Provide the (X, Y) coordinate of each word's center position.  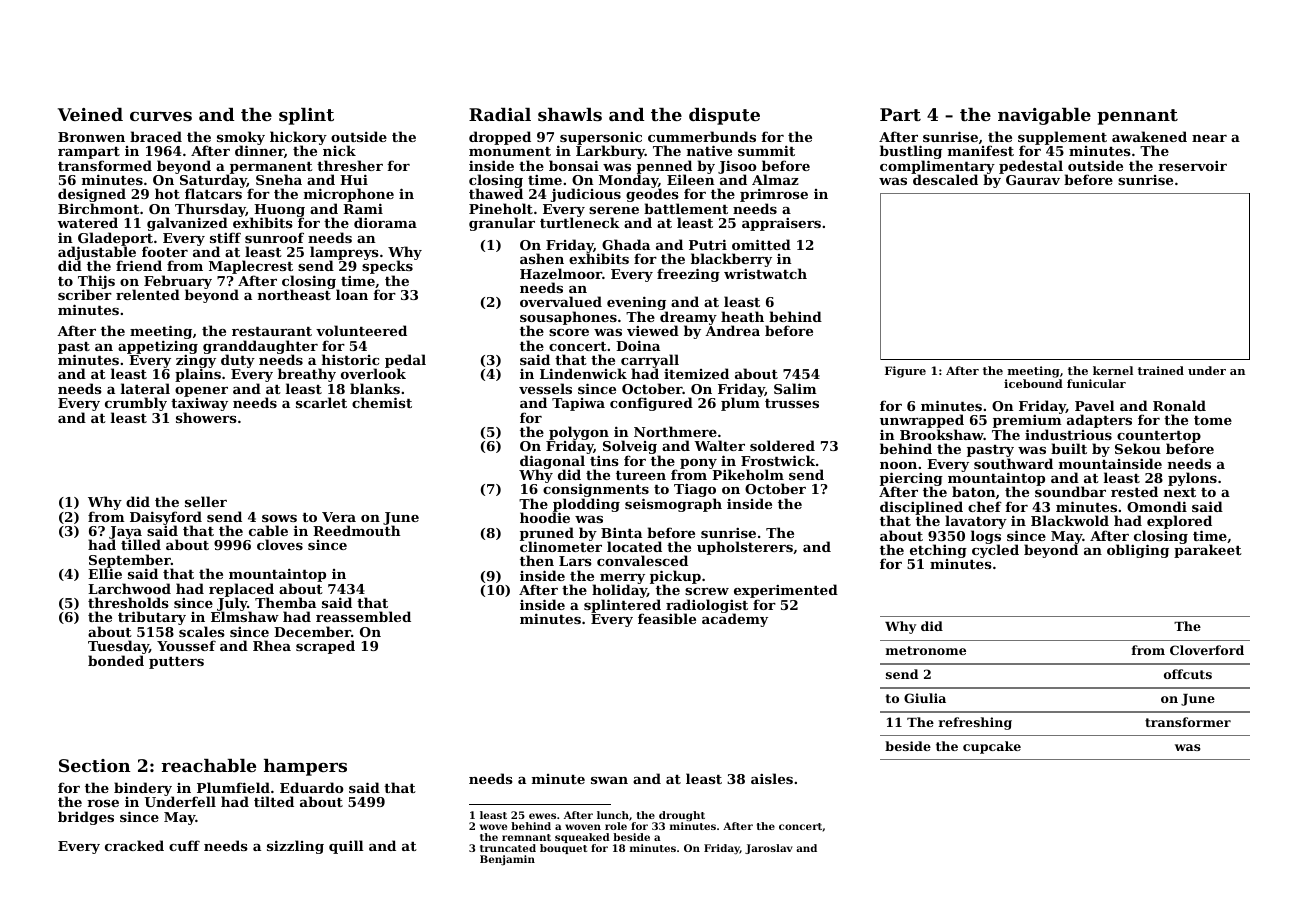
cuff (184, 845)
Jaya (125, 533)
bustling (911, 152)
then (537, 560)
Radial (500, 114)
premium (1027, 421)
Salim (795, 388)
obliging (1138, 551)
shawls (570, 114)
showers (206, 417)
